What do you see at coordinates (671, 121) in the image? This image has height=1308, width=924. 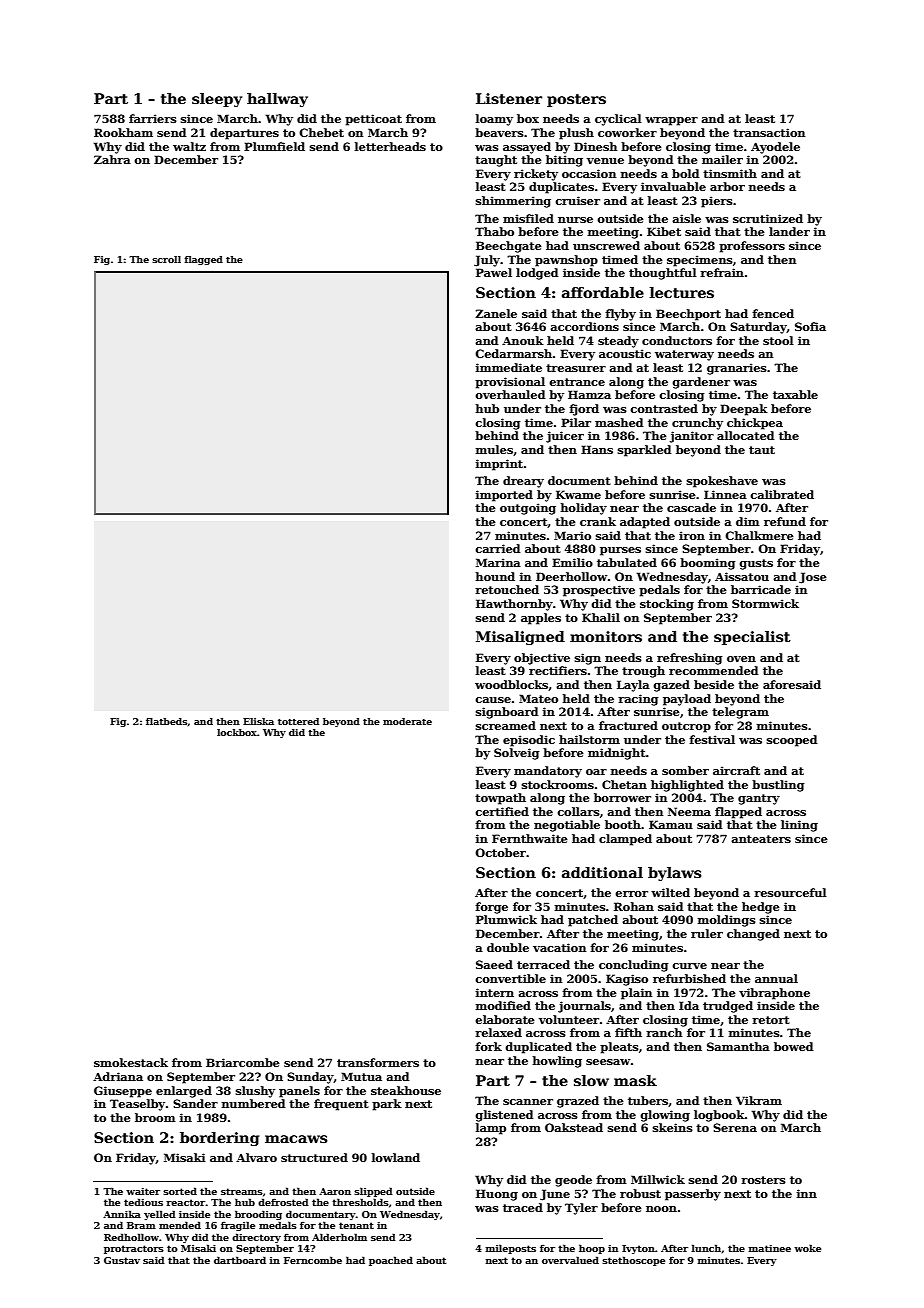 I see `wrapper` at bounding box center [671, 121].
